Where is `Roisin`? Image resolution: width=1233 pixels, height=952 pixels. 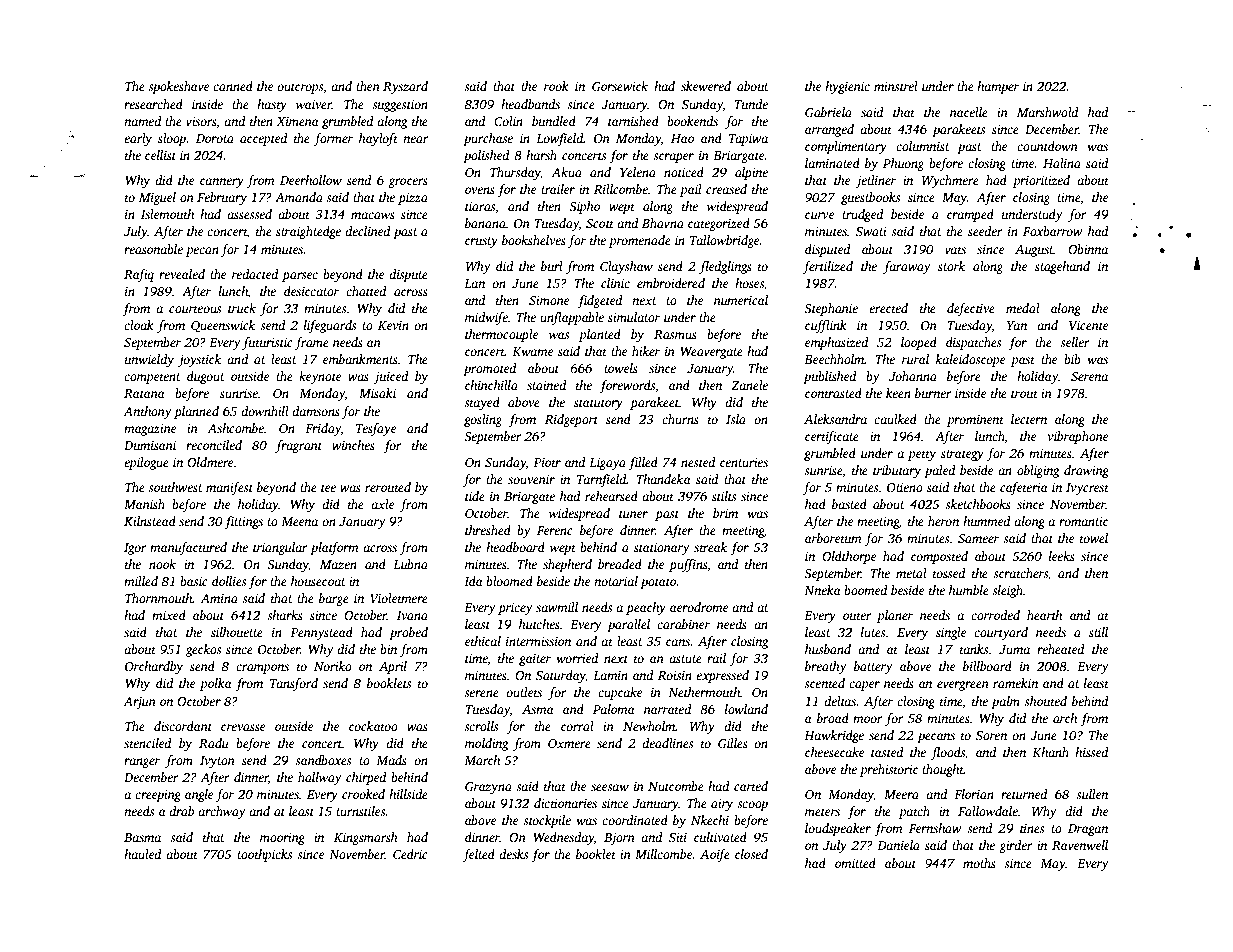
Roisin is located at coordinates (675, 675).
